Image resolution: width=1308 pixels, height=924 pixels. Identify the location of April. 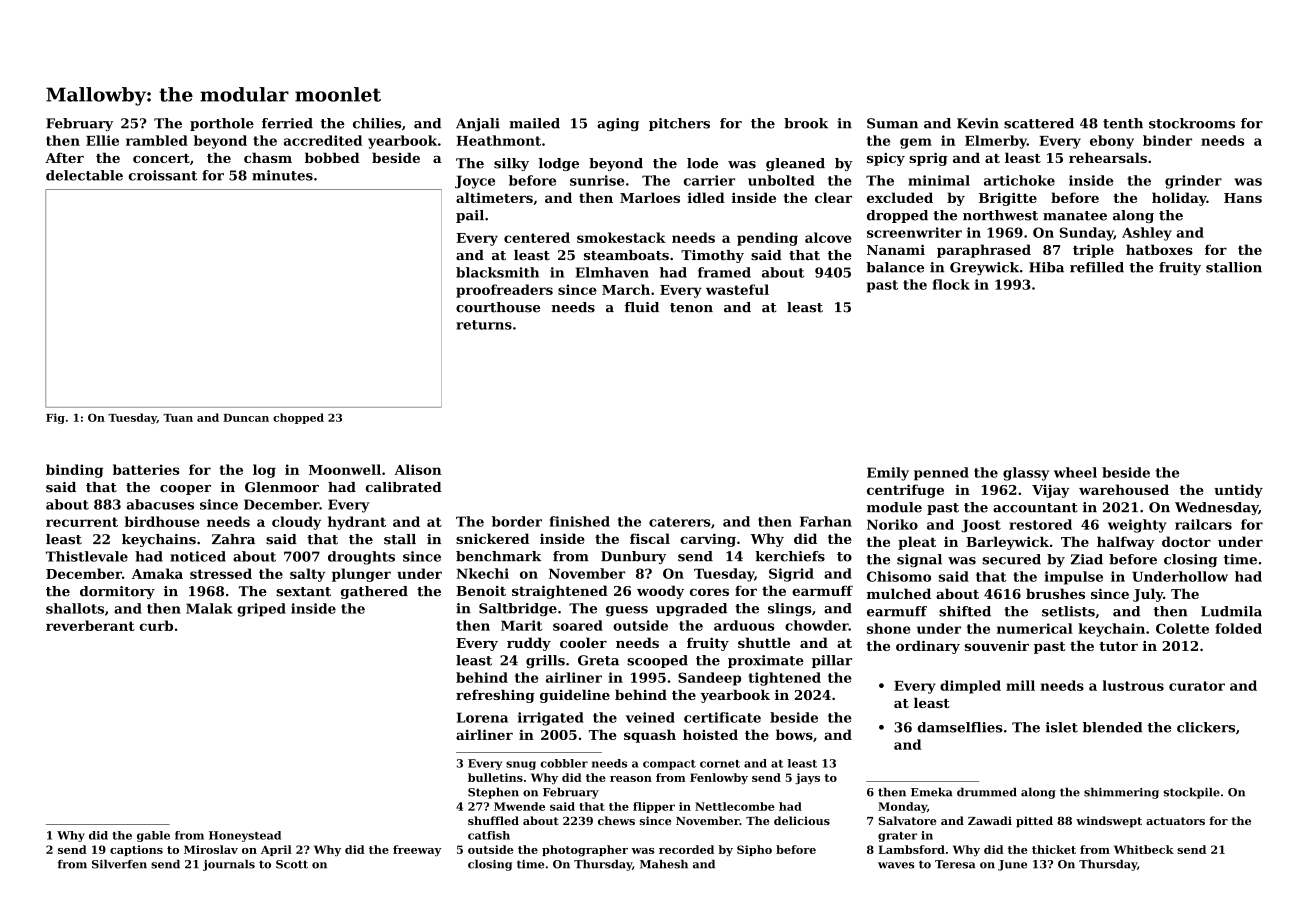
(276, 850).
